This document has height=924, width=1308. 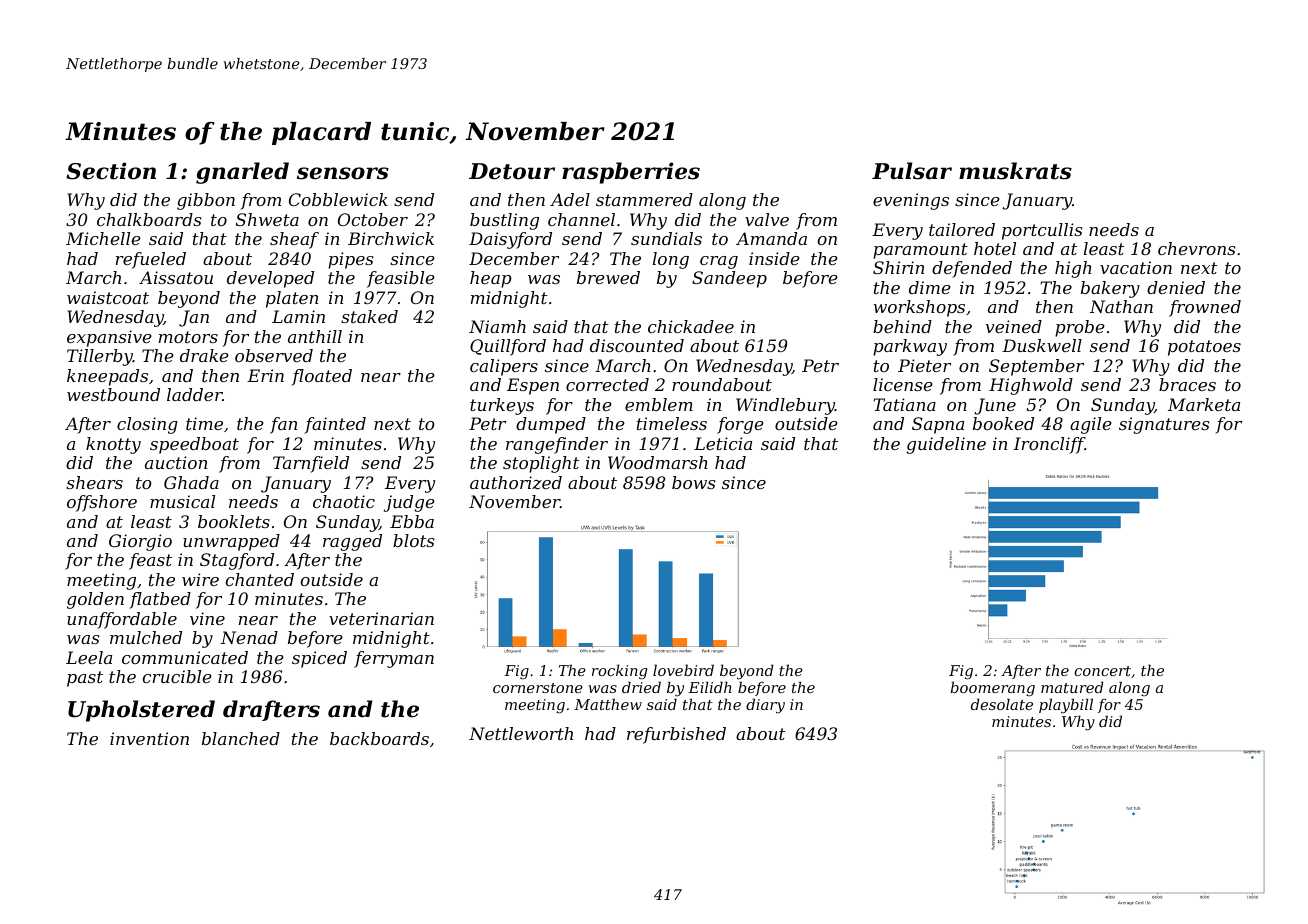 What do you see at coordinates (1204, 348) in the document?
I see `potatoes` at bounding box center [1204, 348].
